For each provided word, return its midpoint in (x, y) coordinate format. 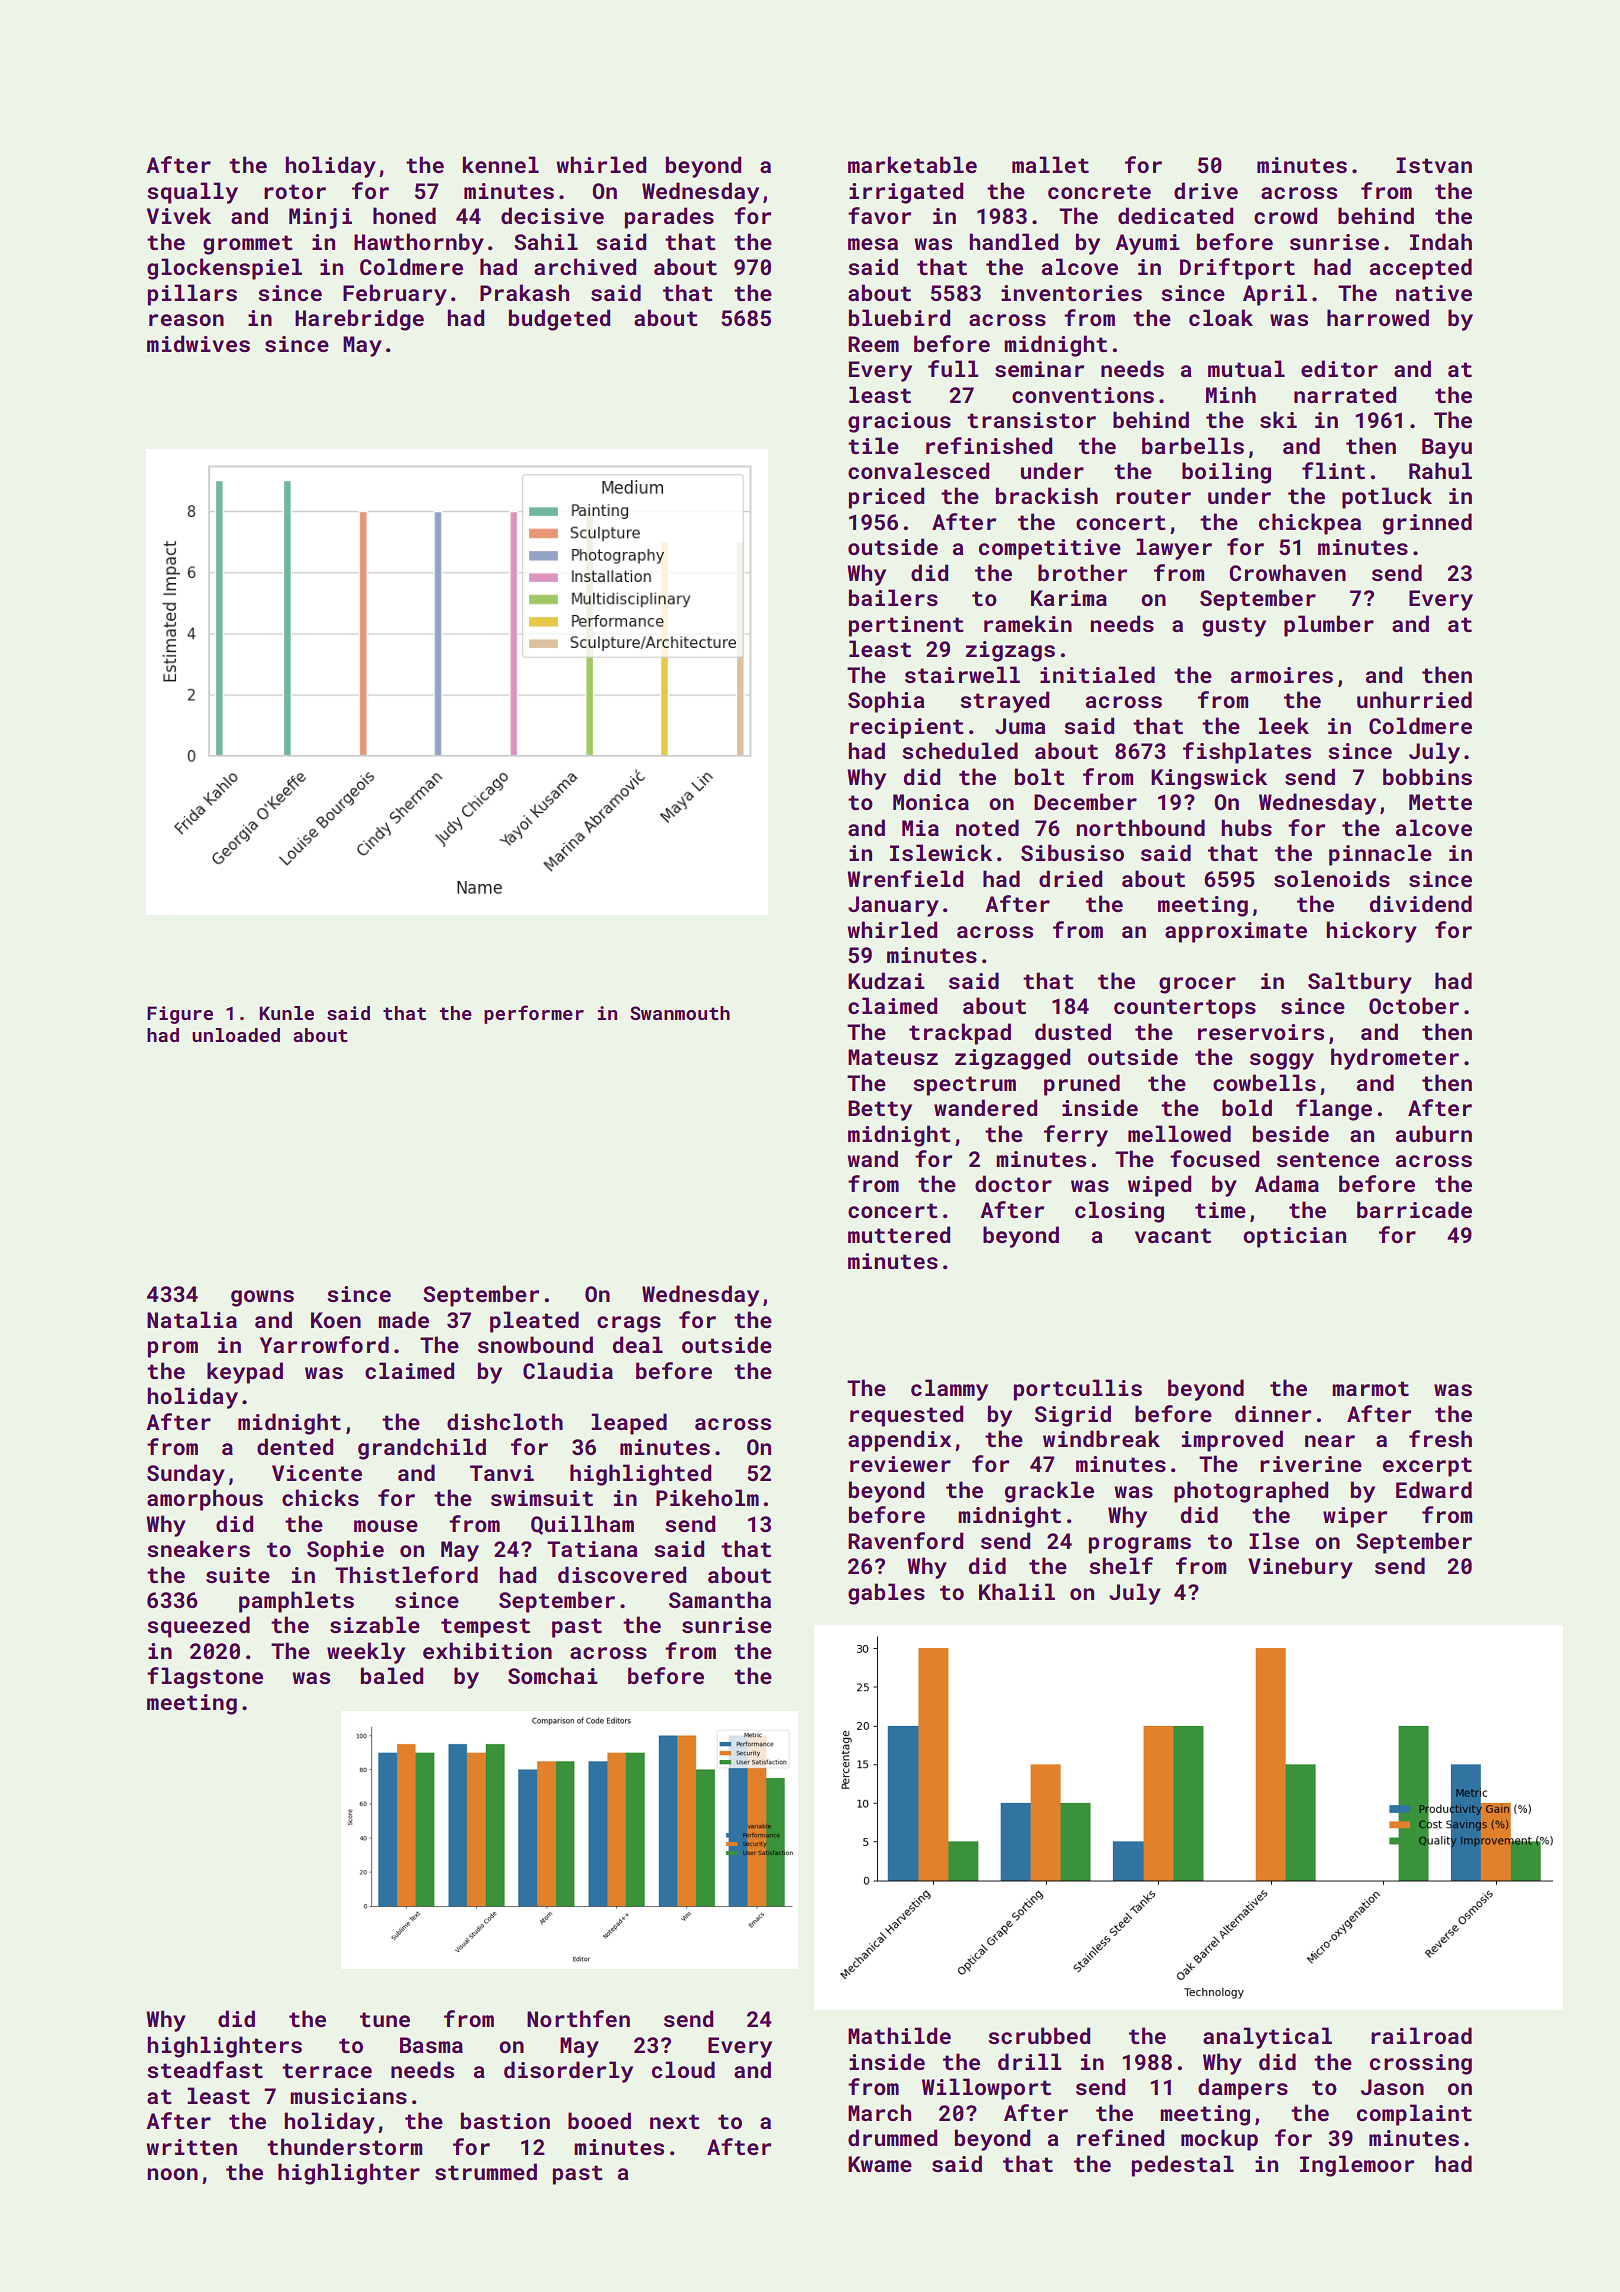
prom (173, 1349)
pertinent (906, 626)
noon (173, 2174)
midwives (198, 343)
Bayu (1447, 448)
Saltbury (1360, 983)
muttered (899, 1234)
